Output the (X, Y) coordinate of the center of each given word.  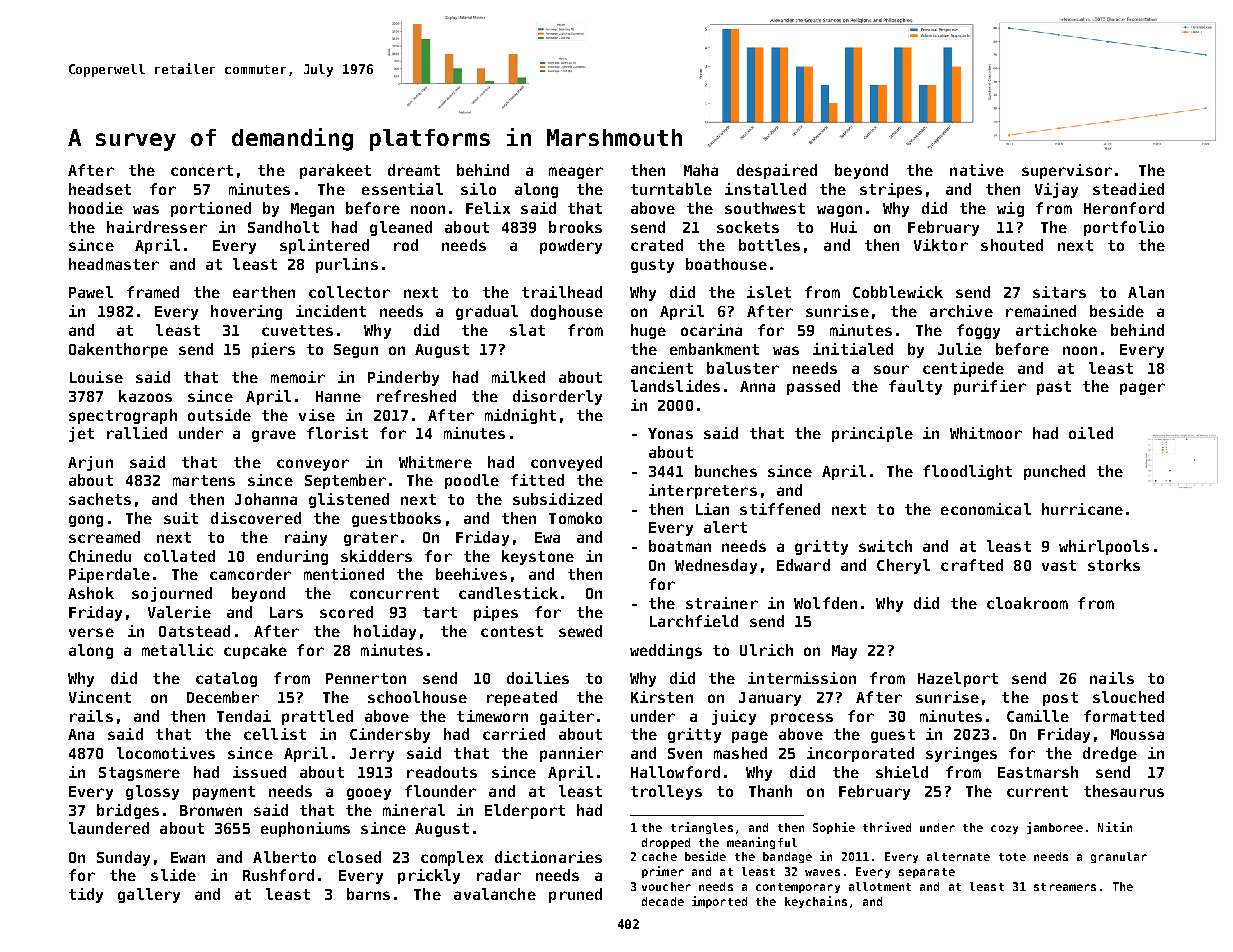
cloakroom (1027, 603)
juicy (734, 717)
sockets (748, 227)
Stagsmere (139, 774)
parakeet (335, 171)
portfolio (1124, 228)
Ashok (91, 593)
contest (512, 631)
